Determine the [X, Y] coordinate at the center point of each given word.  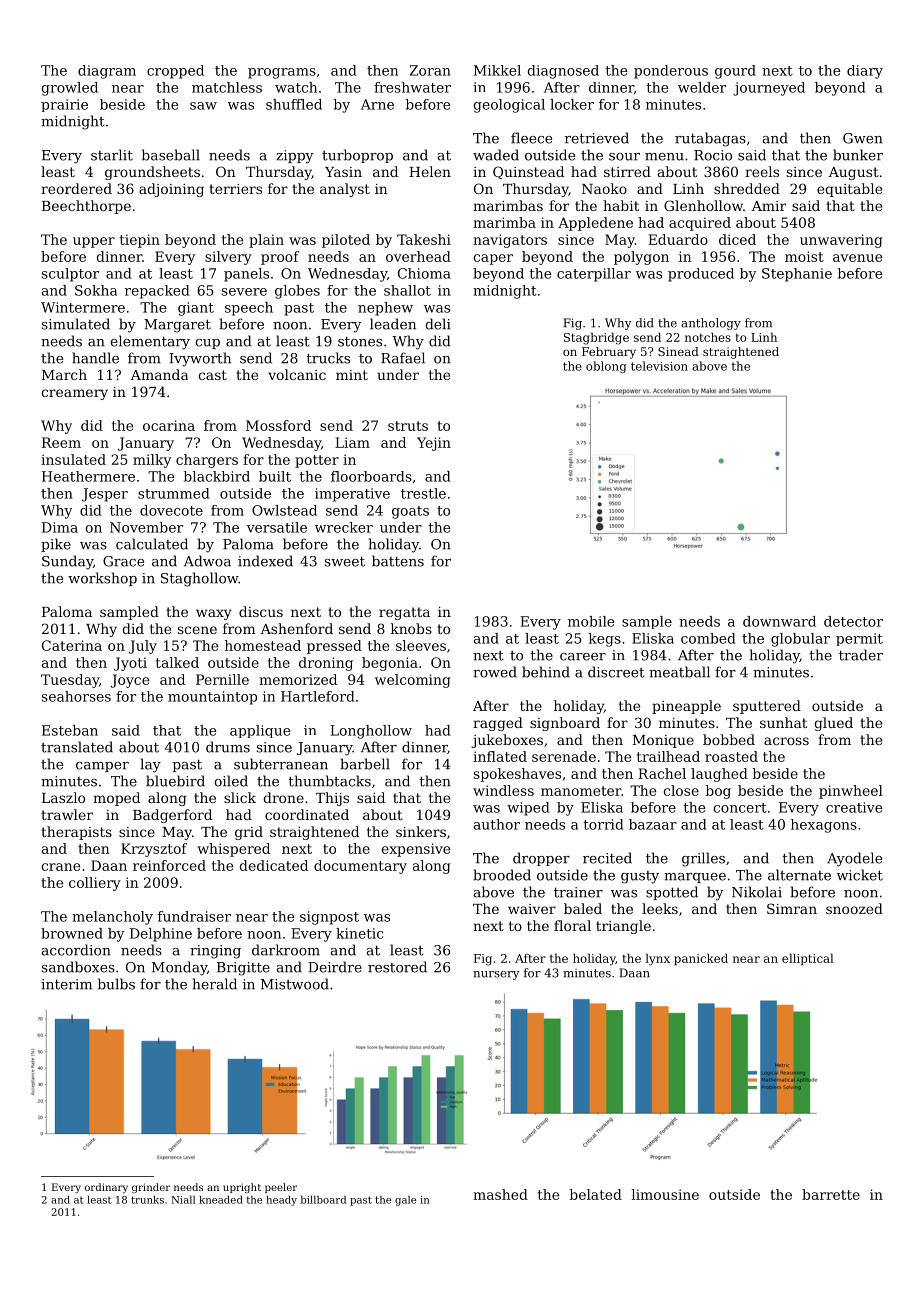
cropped [175, 72]
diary [865, 72]
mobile [591, 621]
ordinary [106, 1188]
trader [861, 655]
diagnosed [563, 72]
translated [77, 747]
